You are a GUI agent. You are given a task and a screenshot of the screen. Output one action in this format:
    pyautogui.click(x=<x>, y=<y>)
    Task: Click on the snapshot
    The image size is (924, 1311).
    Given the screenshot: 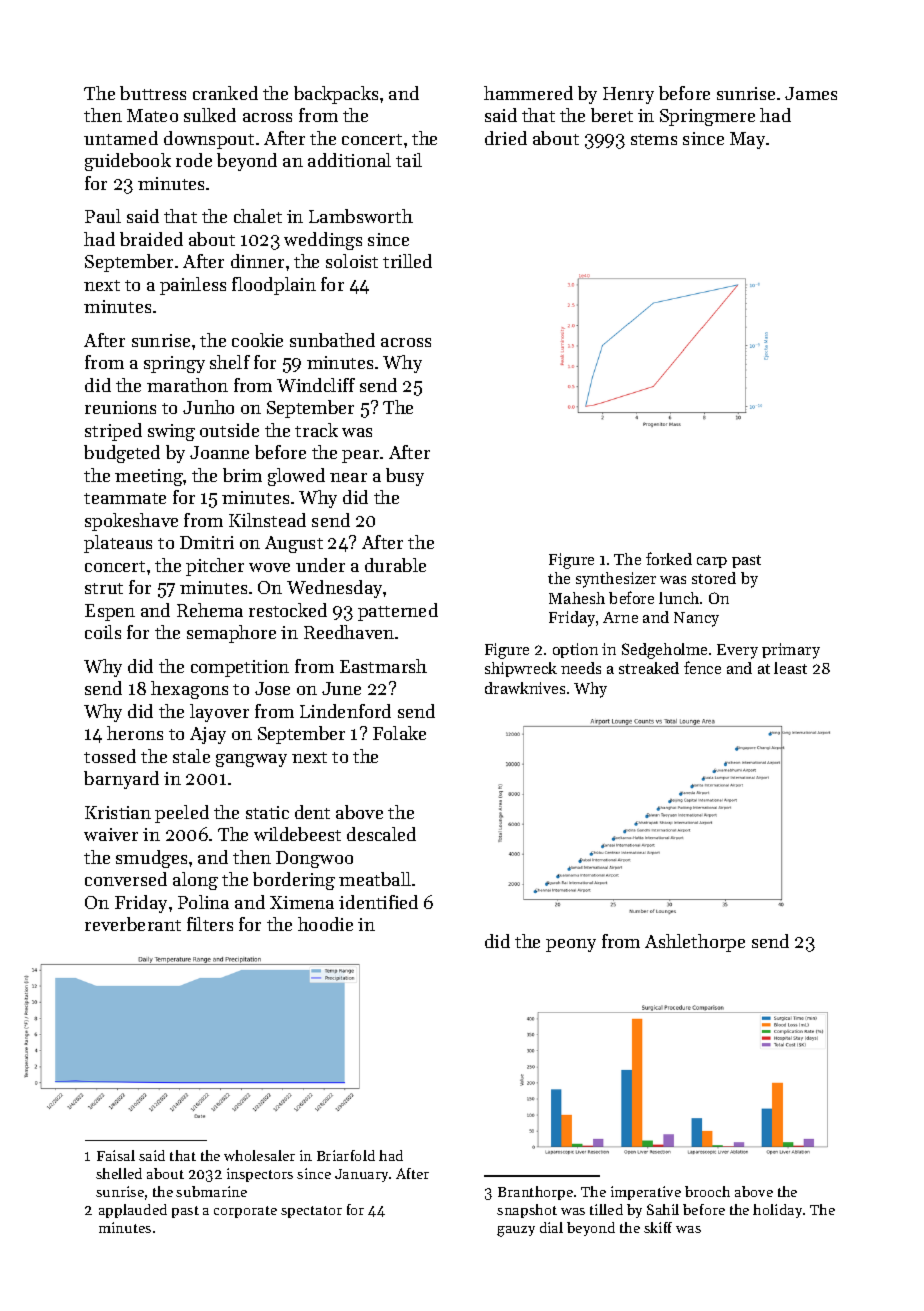 What is the action you would take?
    pyautogui.click(x=527, y=1211)
